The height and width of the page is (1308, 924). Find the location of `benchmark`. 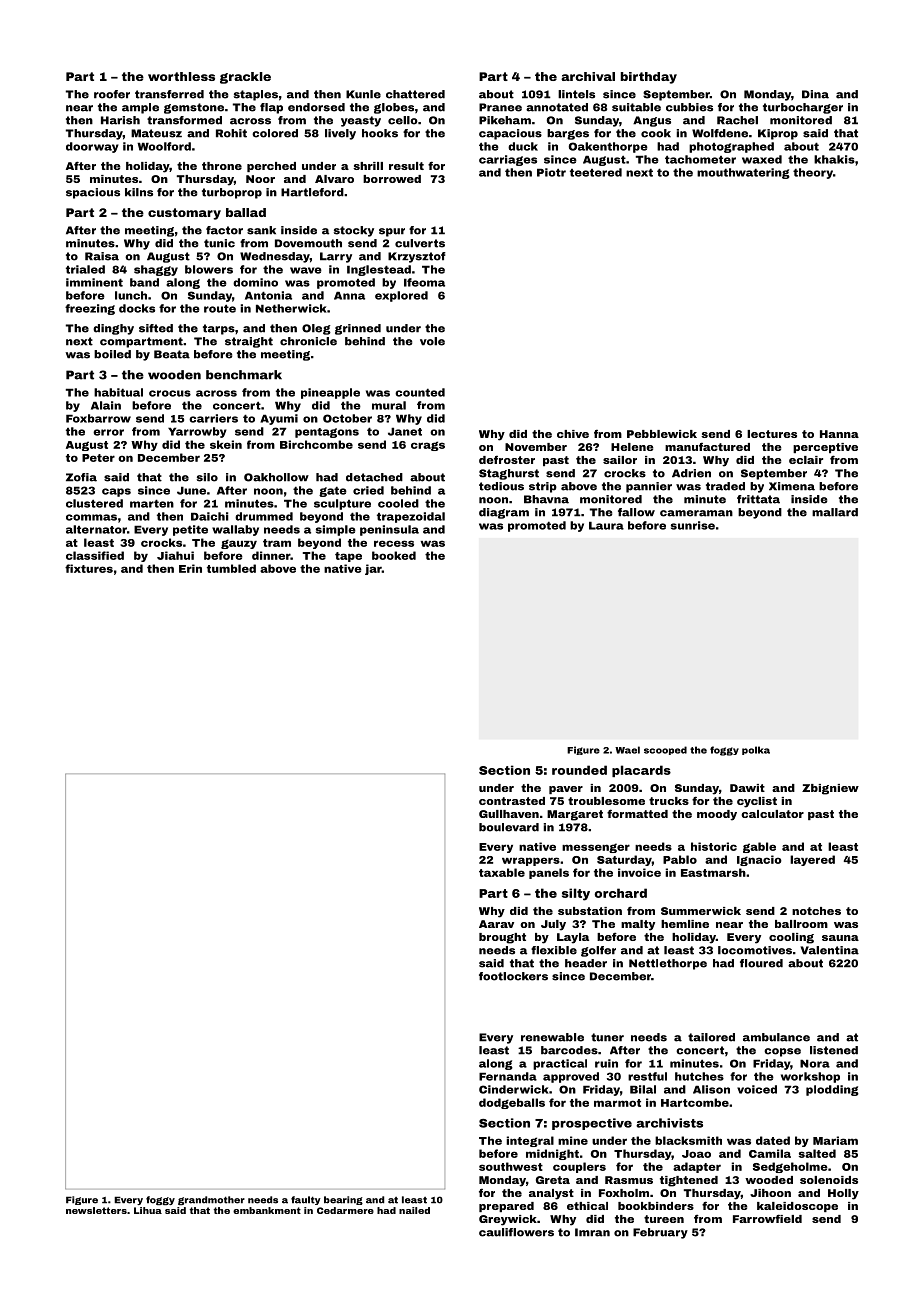

benchmark is located at coordinates (244, 375).
